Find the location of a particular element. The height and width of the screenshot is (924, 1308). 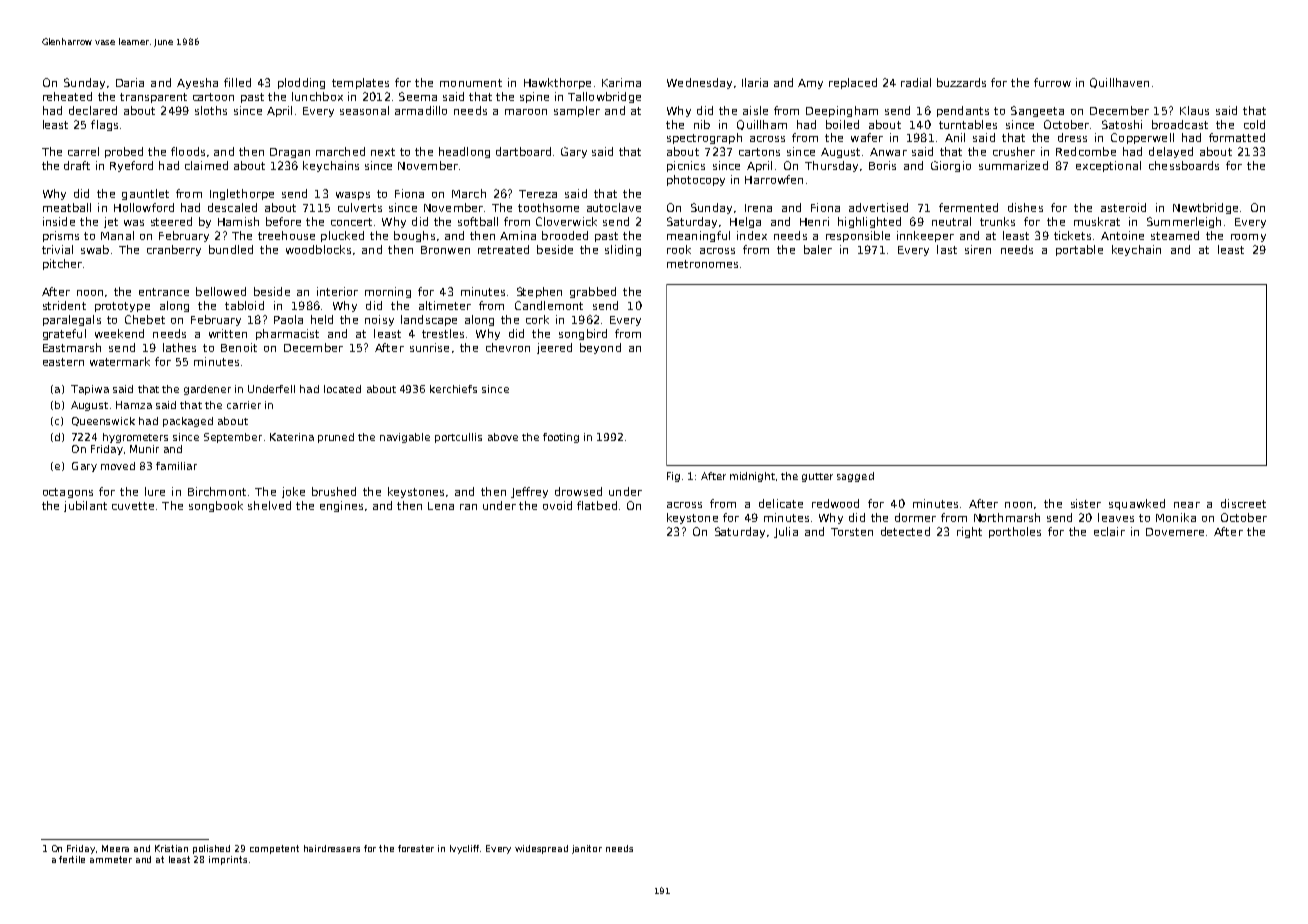

Hawkthorpe is located at coordinates (557, 83).
